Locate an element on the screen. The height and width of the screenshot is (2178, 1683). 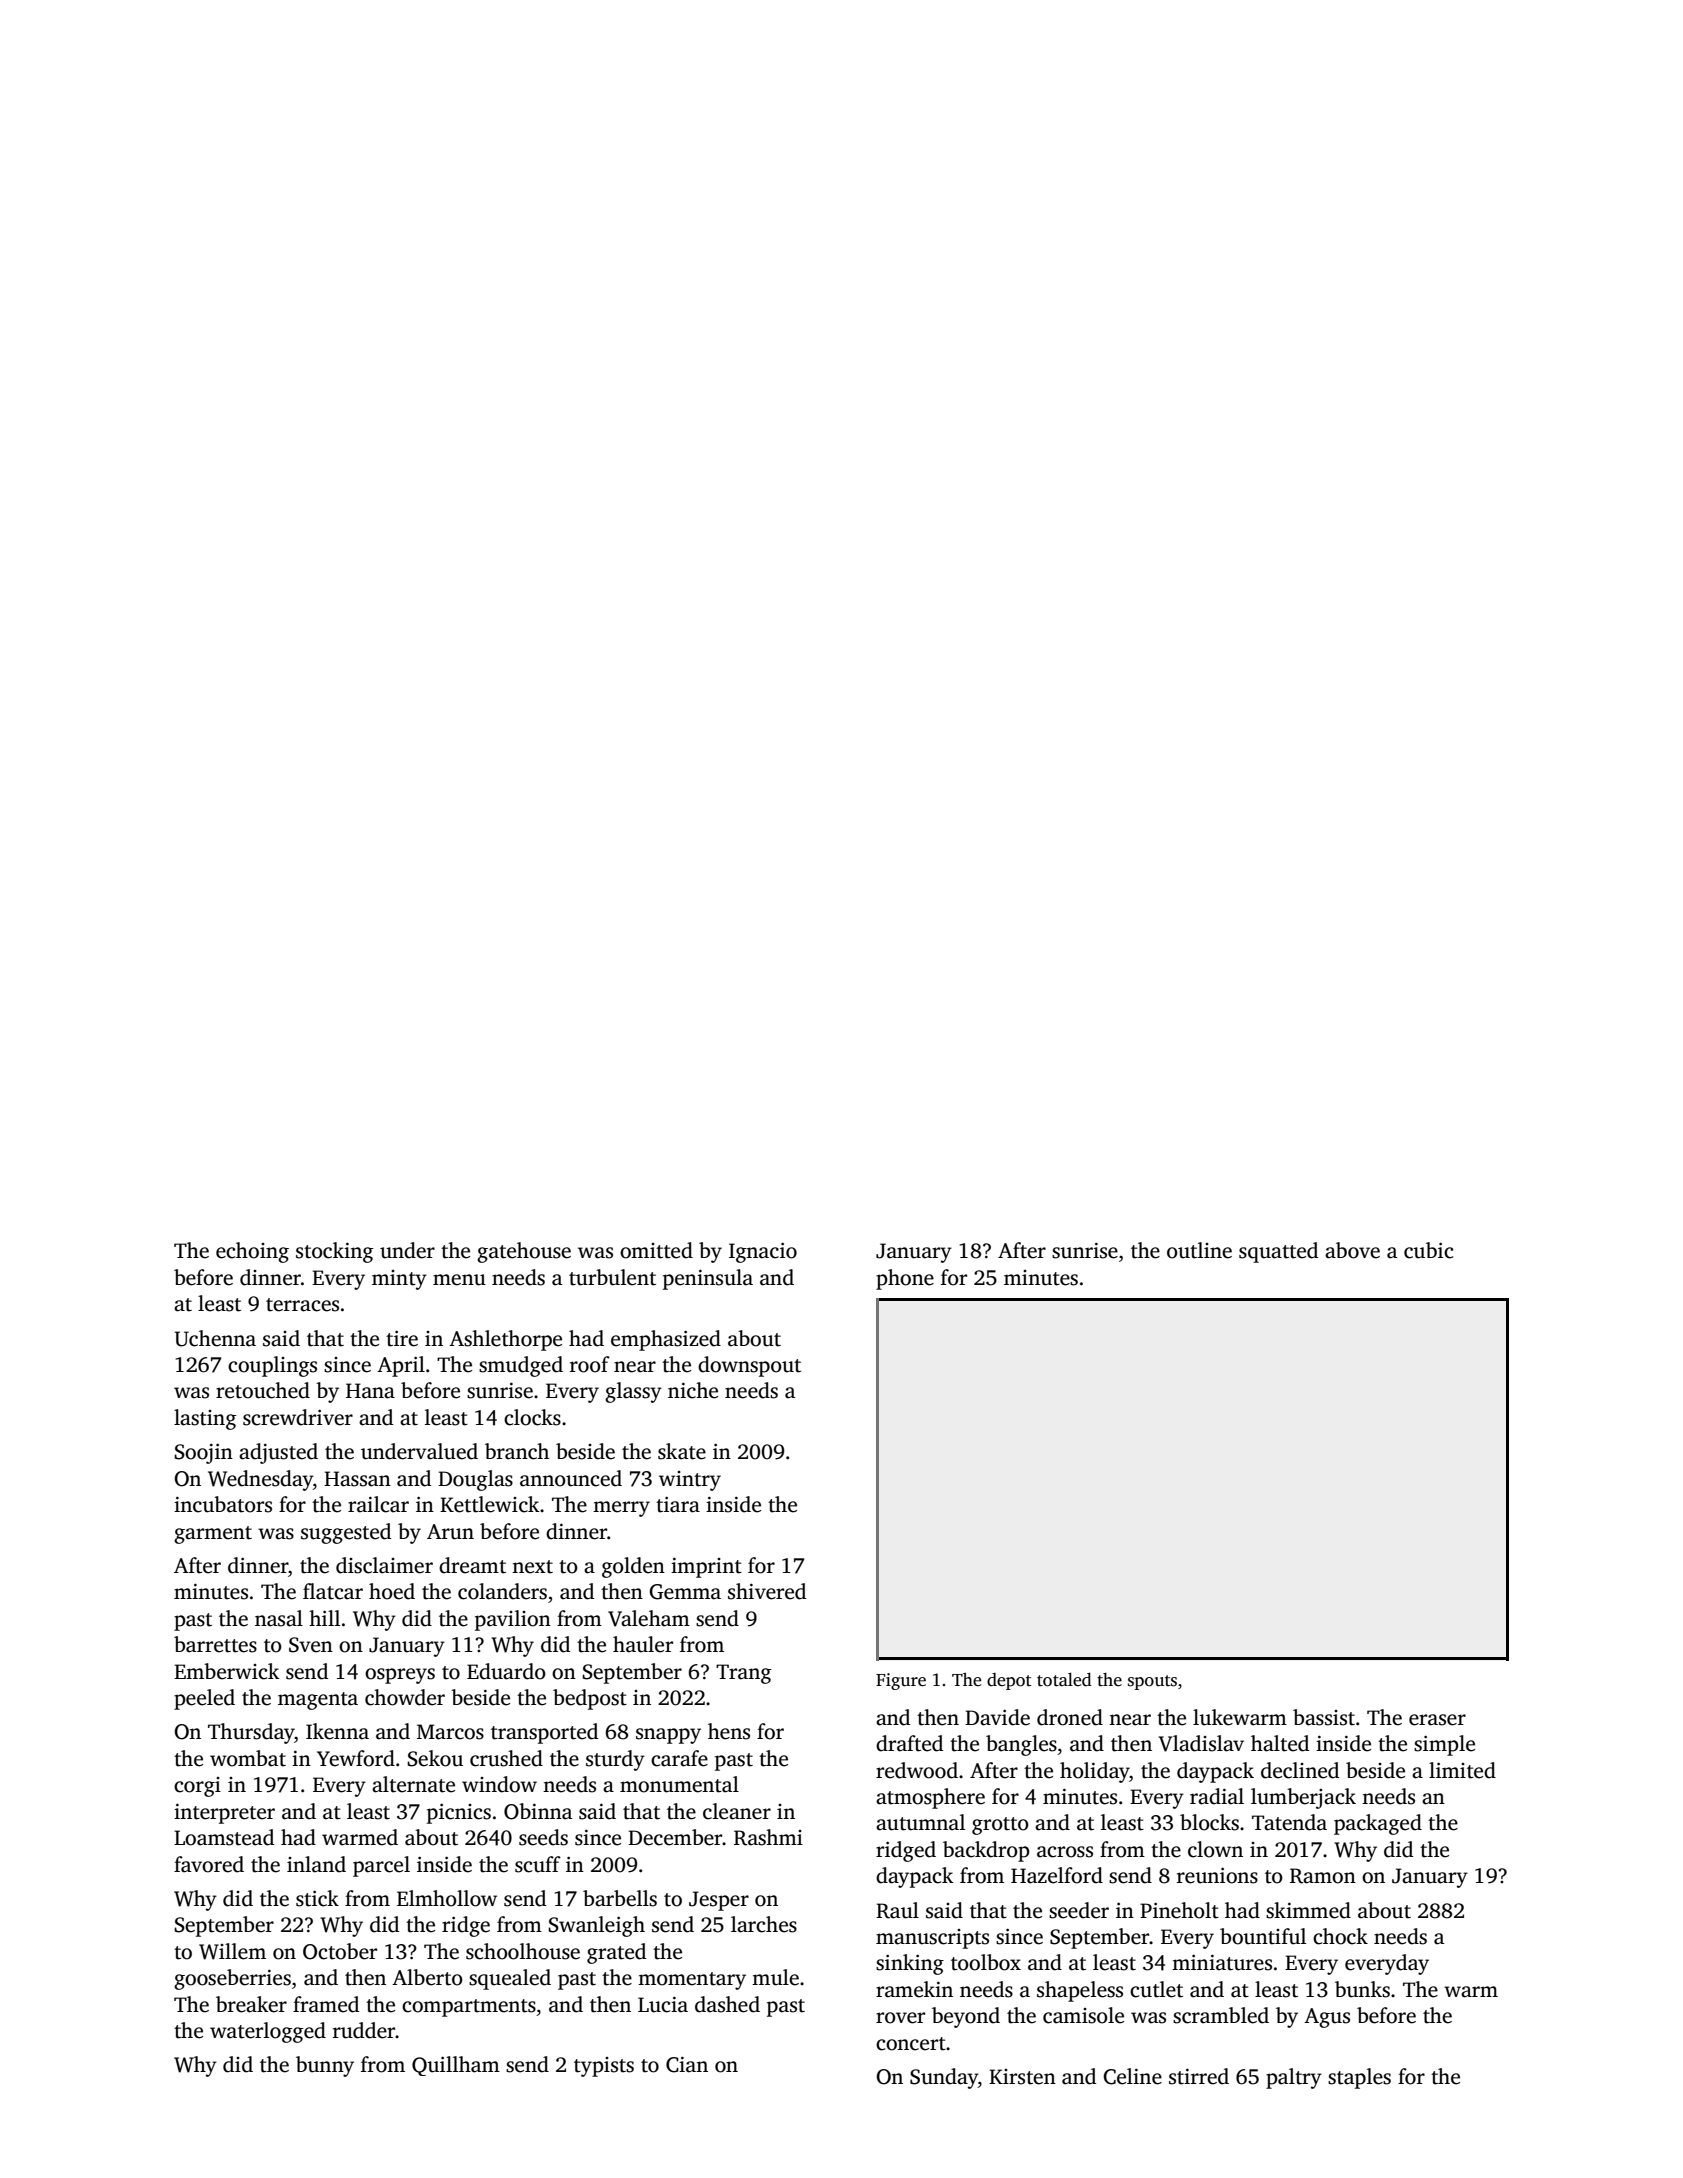
cubic is located at coordinates (1428, 1250).
